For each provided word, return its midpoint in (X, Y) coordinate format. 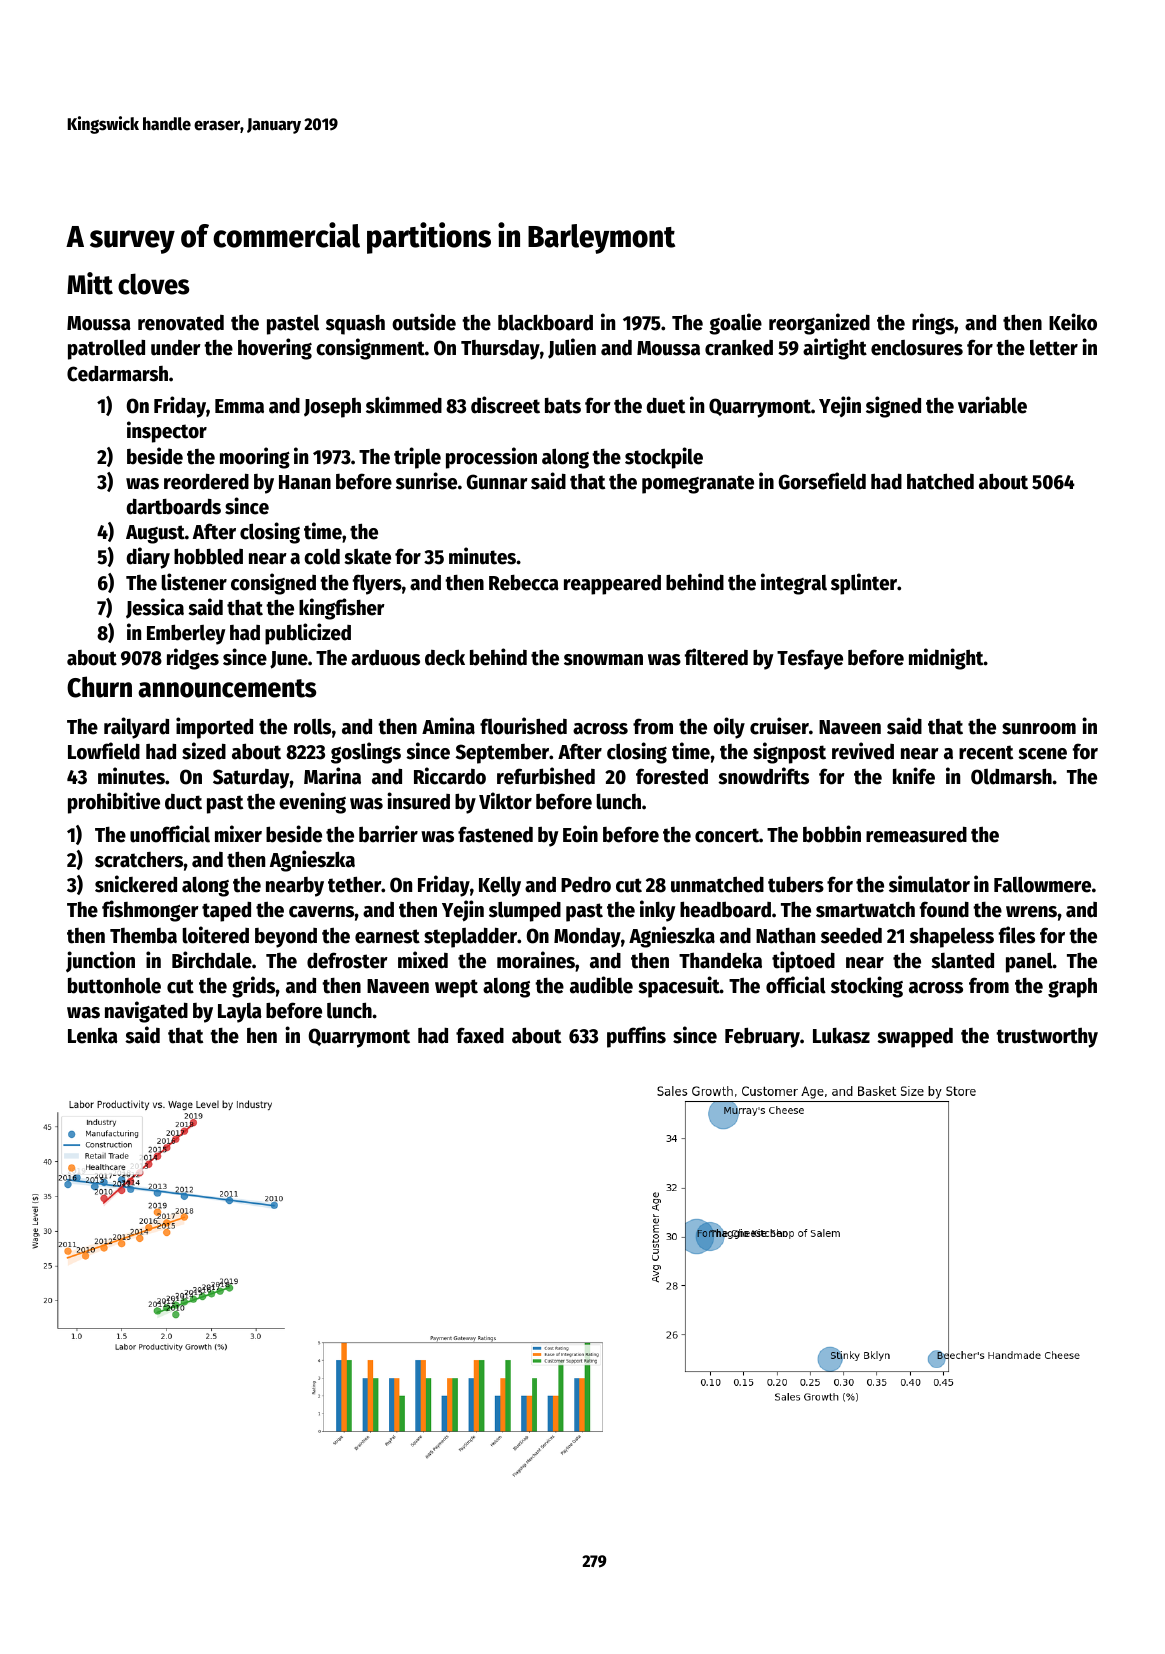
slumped (525, 911)
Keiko (1073, 322)
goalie (735, 324)
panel (1029, 962)
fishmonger (150, 911)
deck (445, 658)
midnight (946, 659)
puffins (636, 1037)
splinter (864, 584)
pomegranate (698, 484)
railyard (136, 728)
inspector (167, 432)
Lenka (93, 1036)
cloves (154, 284)
